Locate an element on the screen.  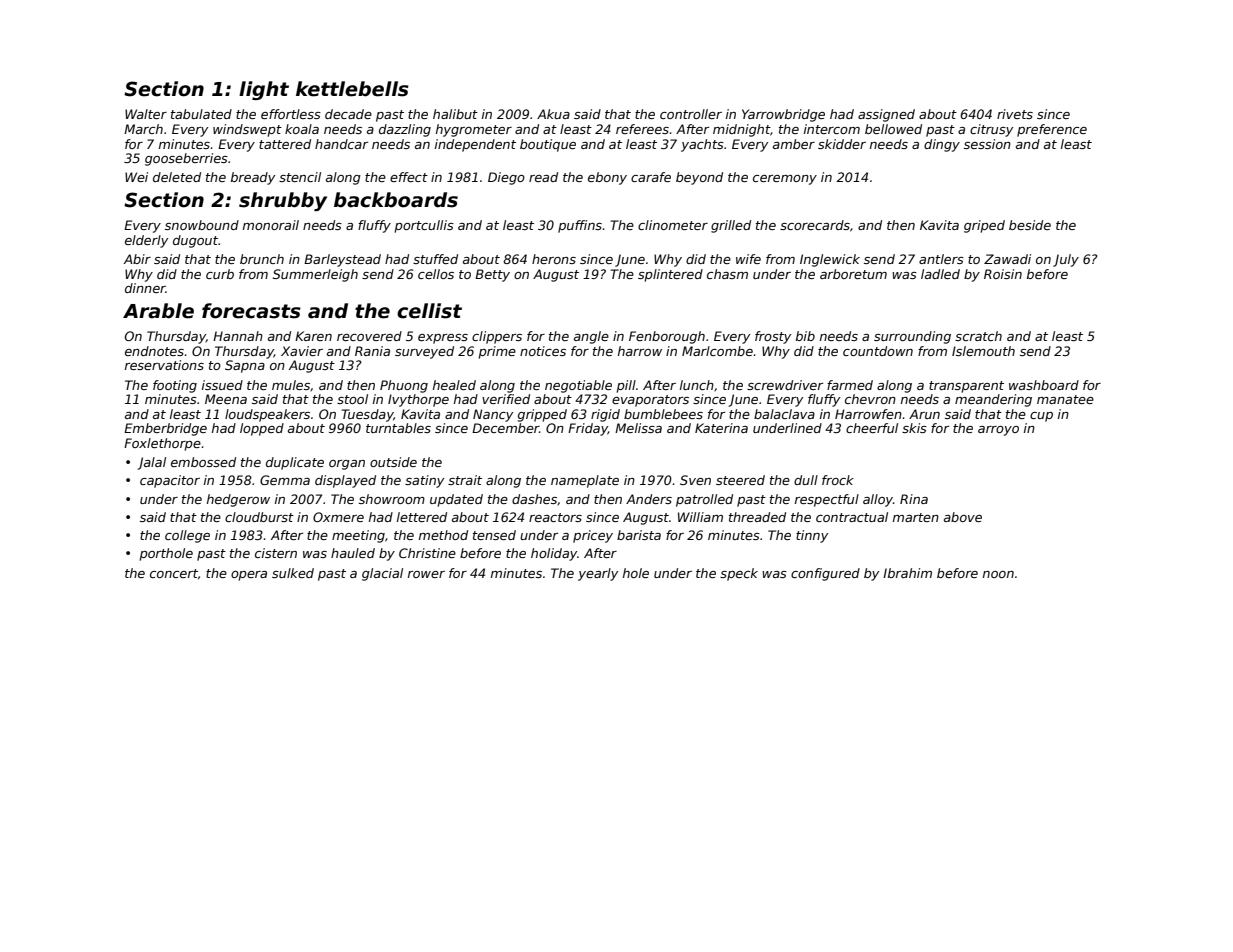
countdown is located at coordinates (878, 351).
